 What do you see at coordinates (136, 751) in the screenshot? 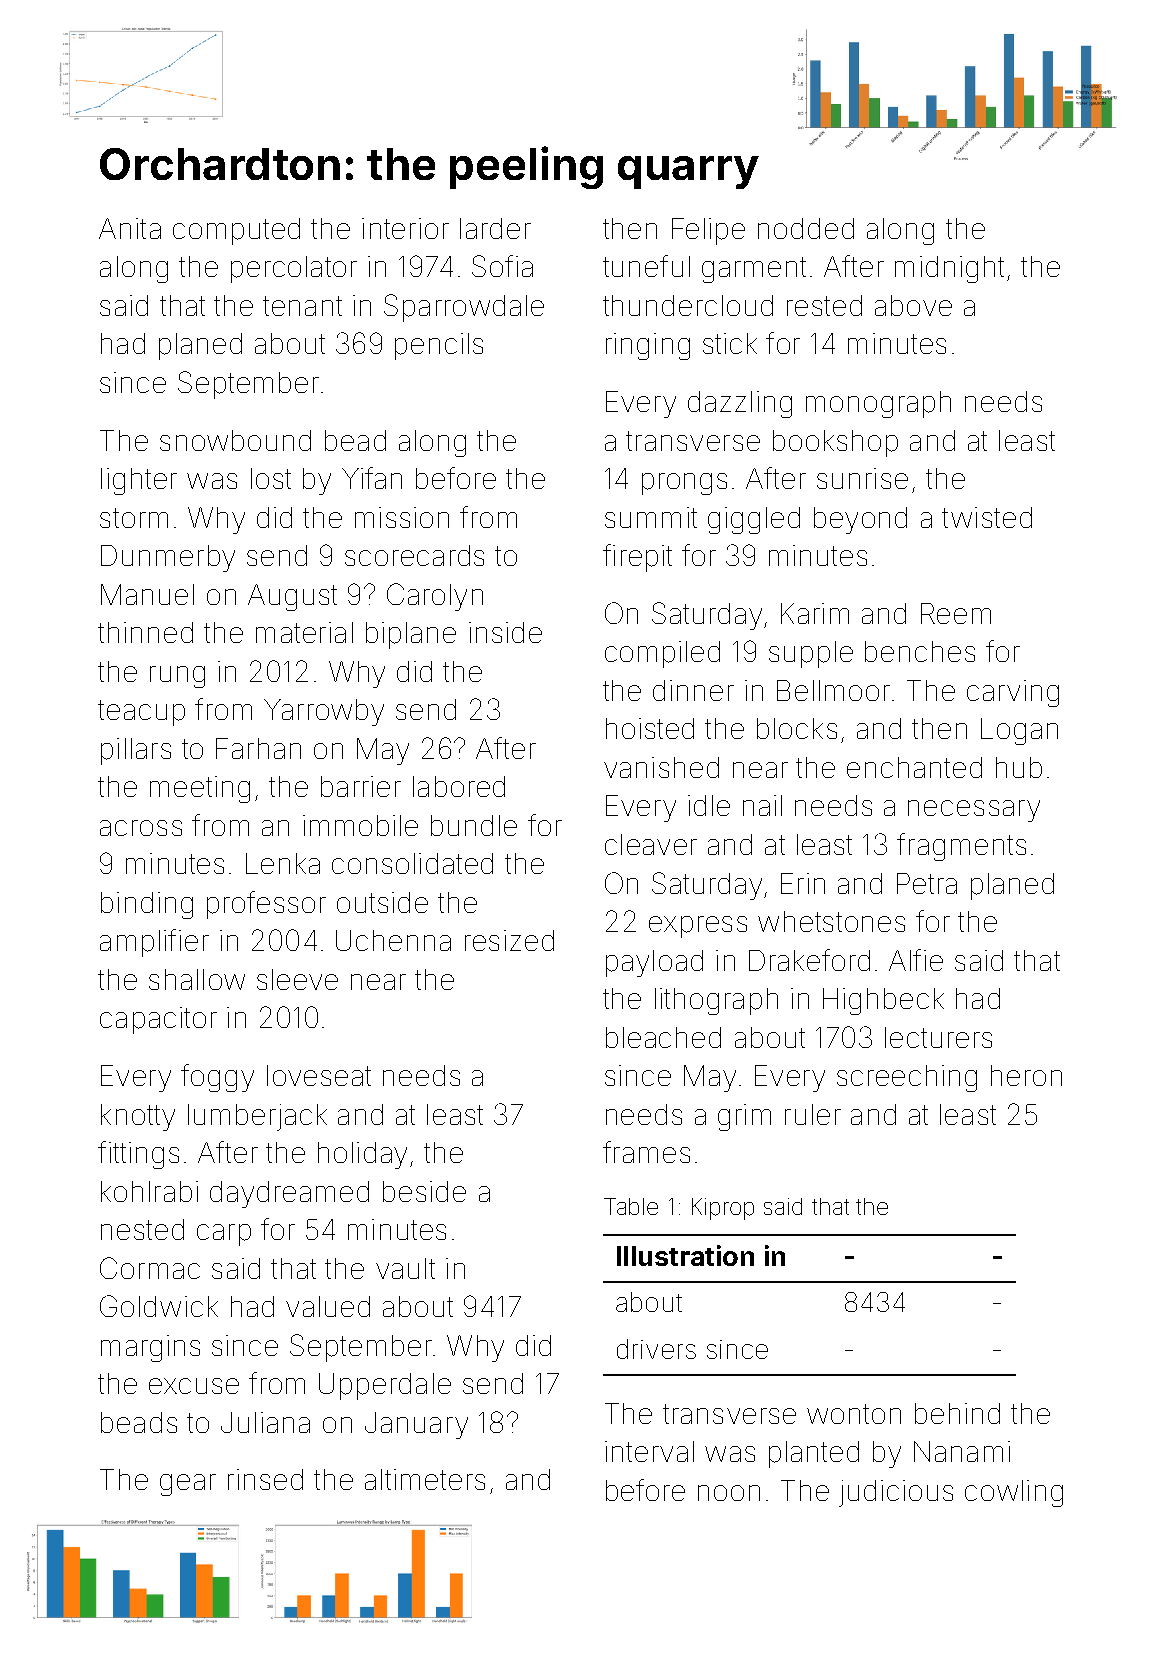
I see `pillars` at bounding box center [136, 751].
